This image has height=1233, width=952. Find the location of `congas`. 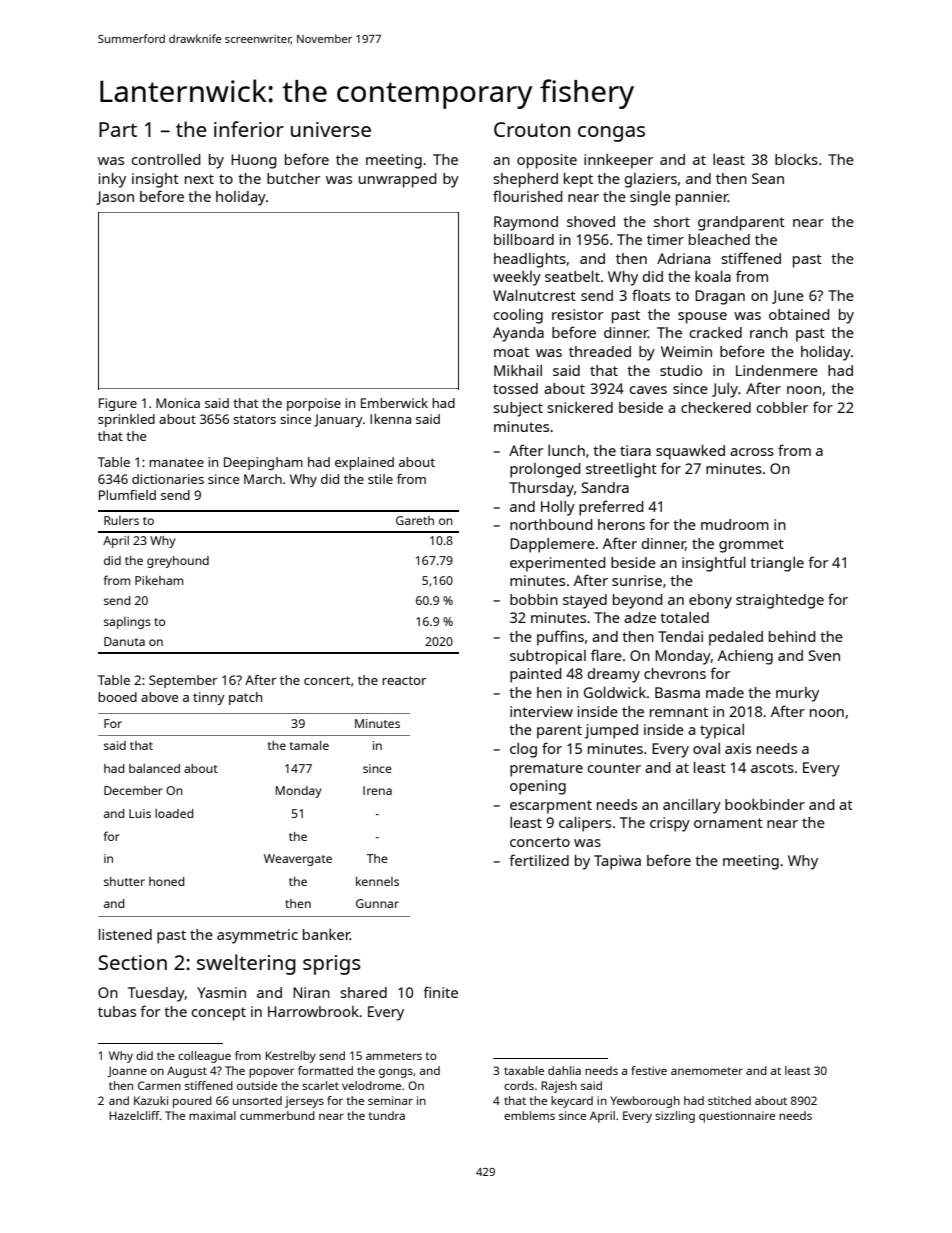

congas is located at coordinates (611, 134).
